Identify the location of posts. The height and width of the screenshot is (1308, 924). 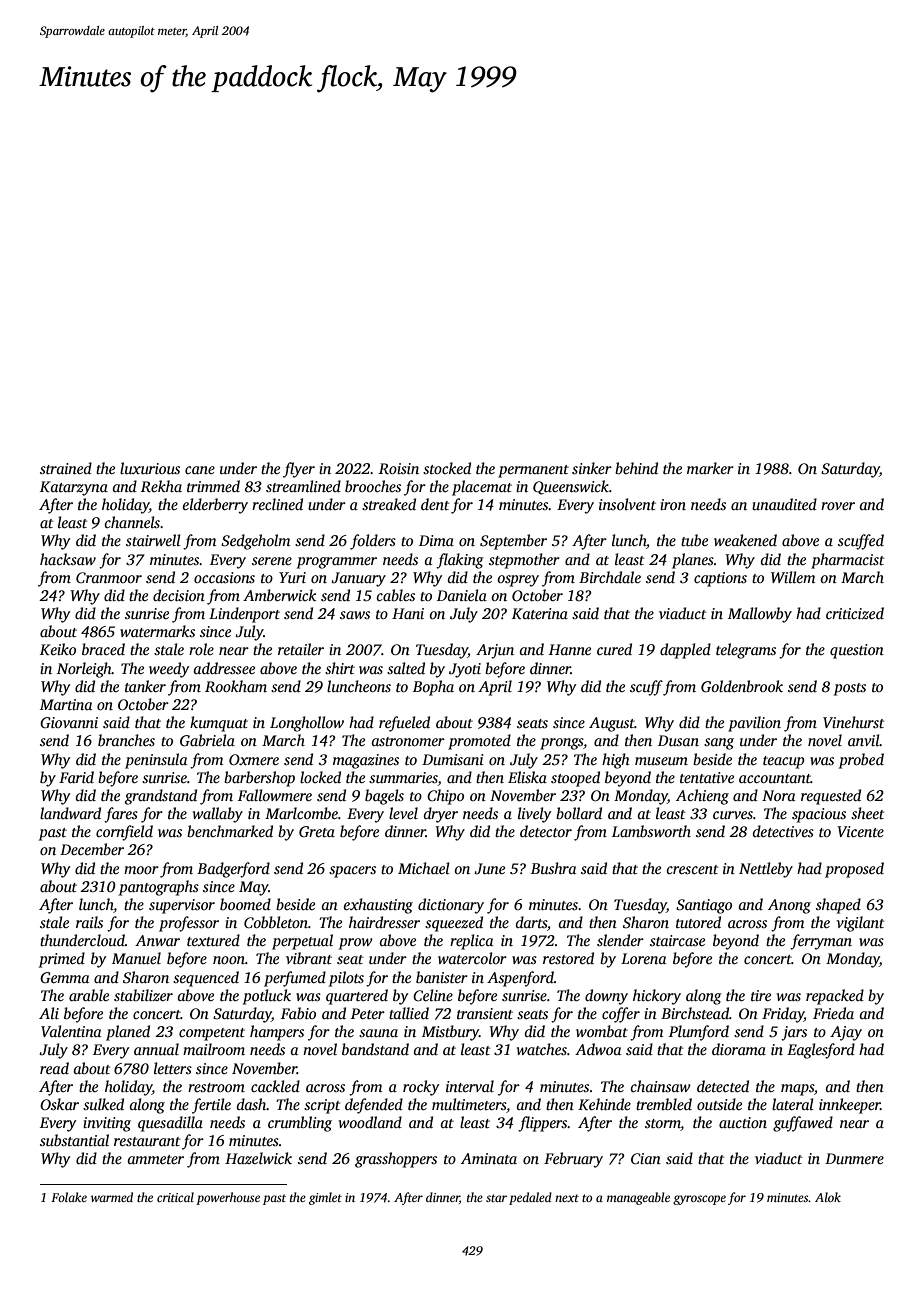
(850, 689).
